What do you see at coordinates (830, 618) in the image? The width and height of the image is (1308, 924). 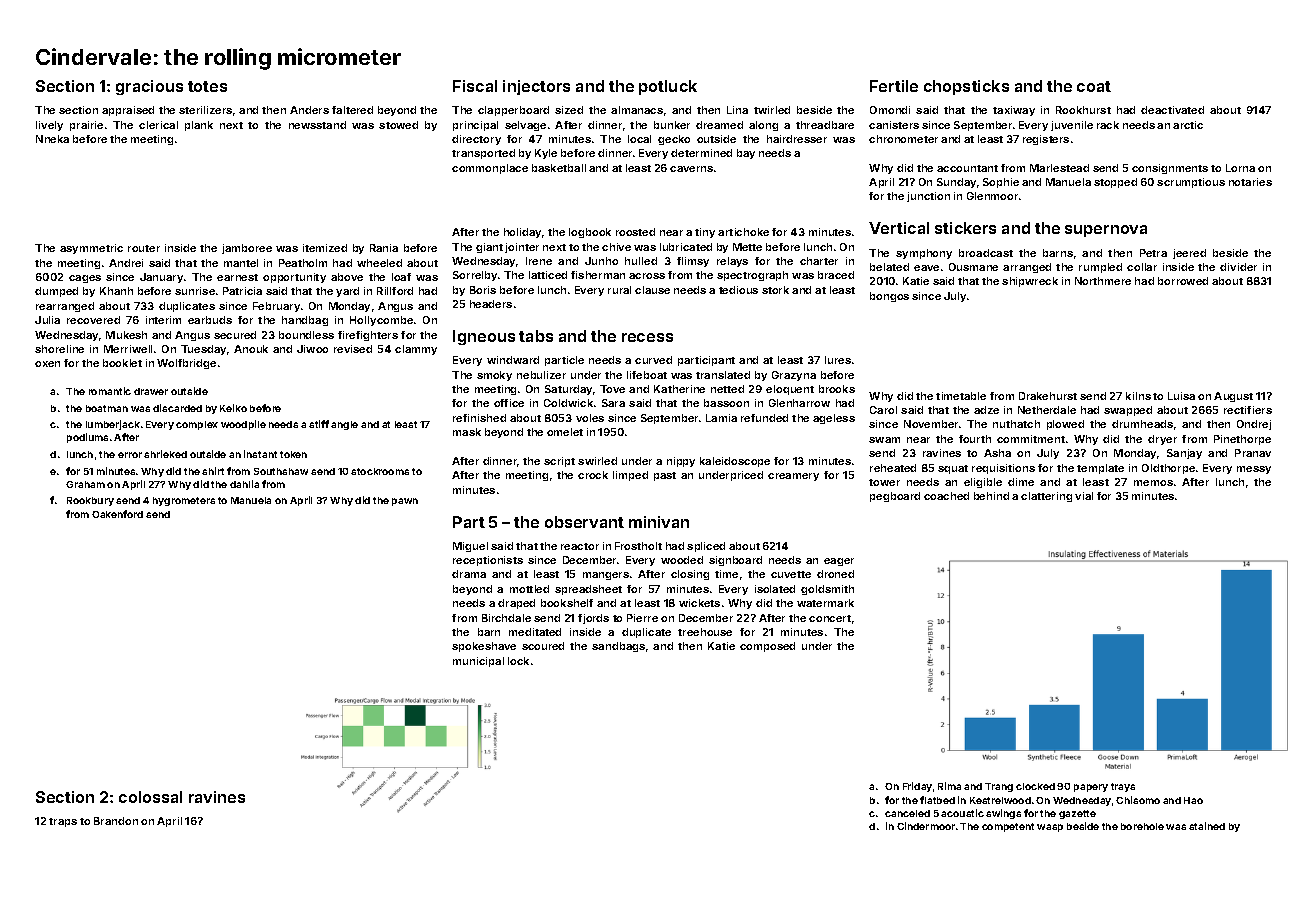 I see `concert` at bounding box center [830, 618].
